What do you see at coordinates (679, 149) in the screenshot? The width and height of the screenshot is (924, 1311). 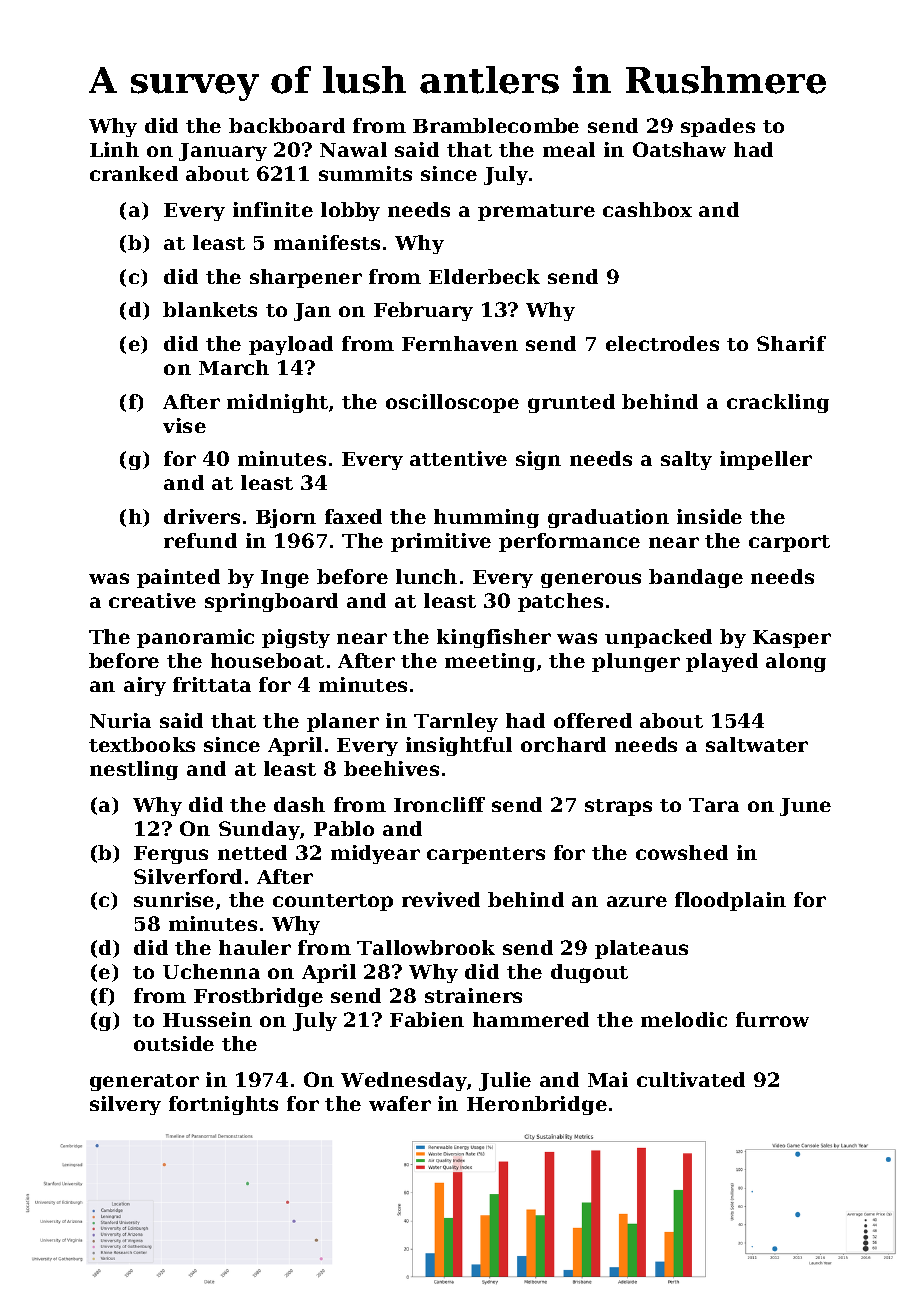 I see `Oatshaw` at bounding box center [679, 149].
